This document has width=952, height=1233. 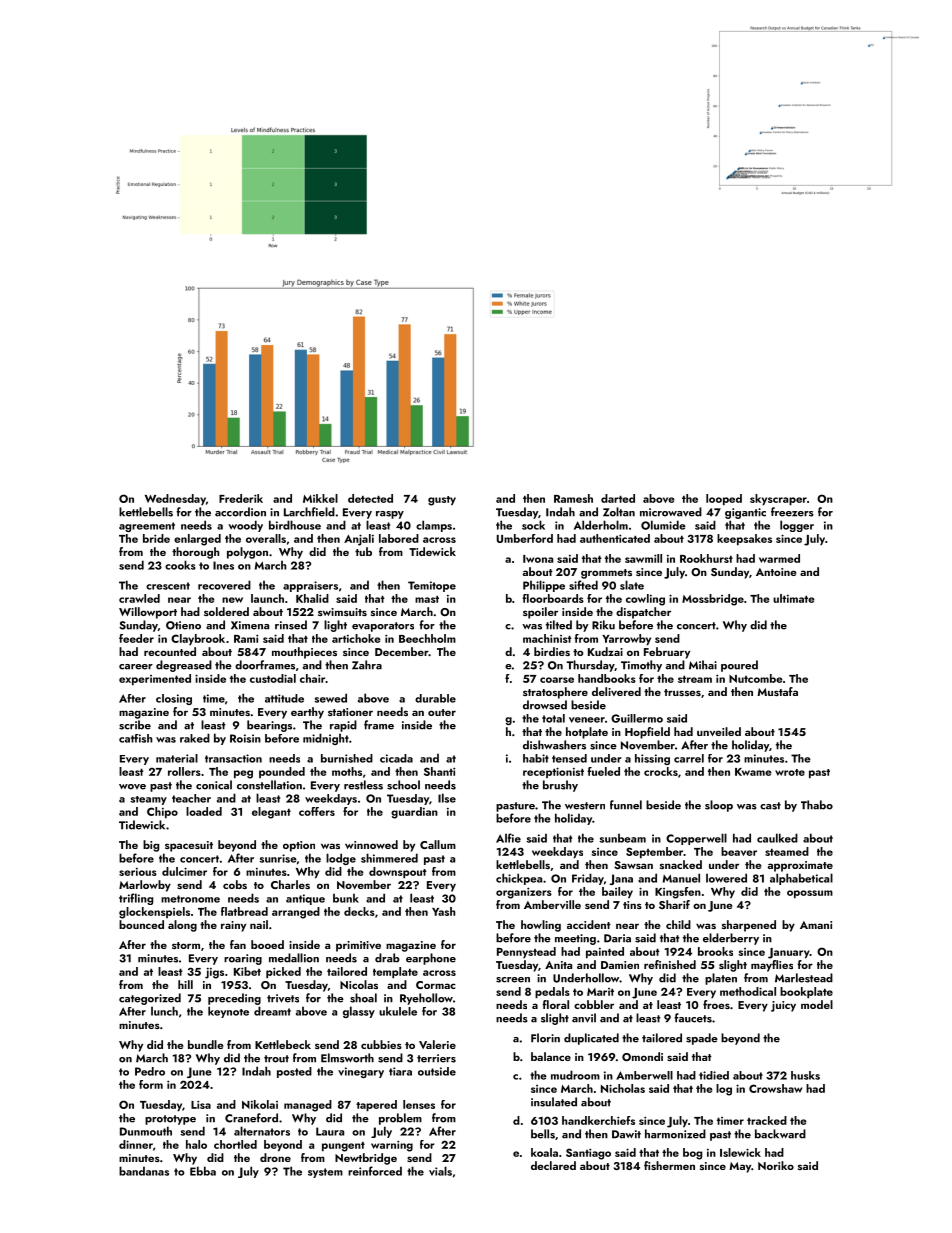 I want to click on husks, so click(x=805, y=1075).
